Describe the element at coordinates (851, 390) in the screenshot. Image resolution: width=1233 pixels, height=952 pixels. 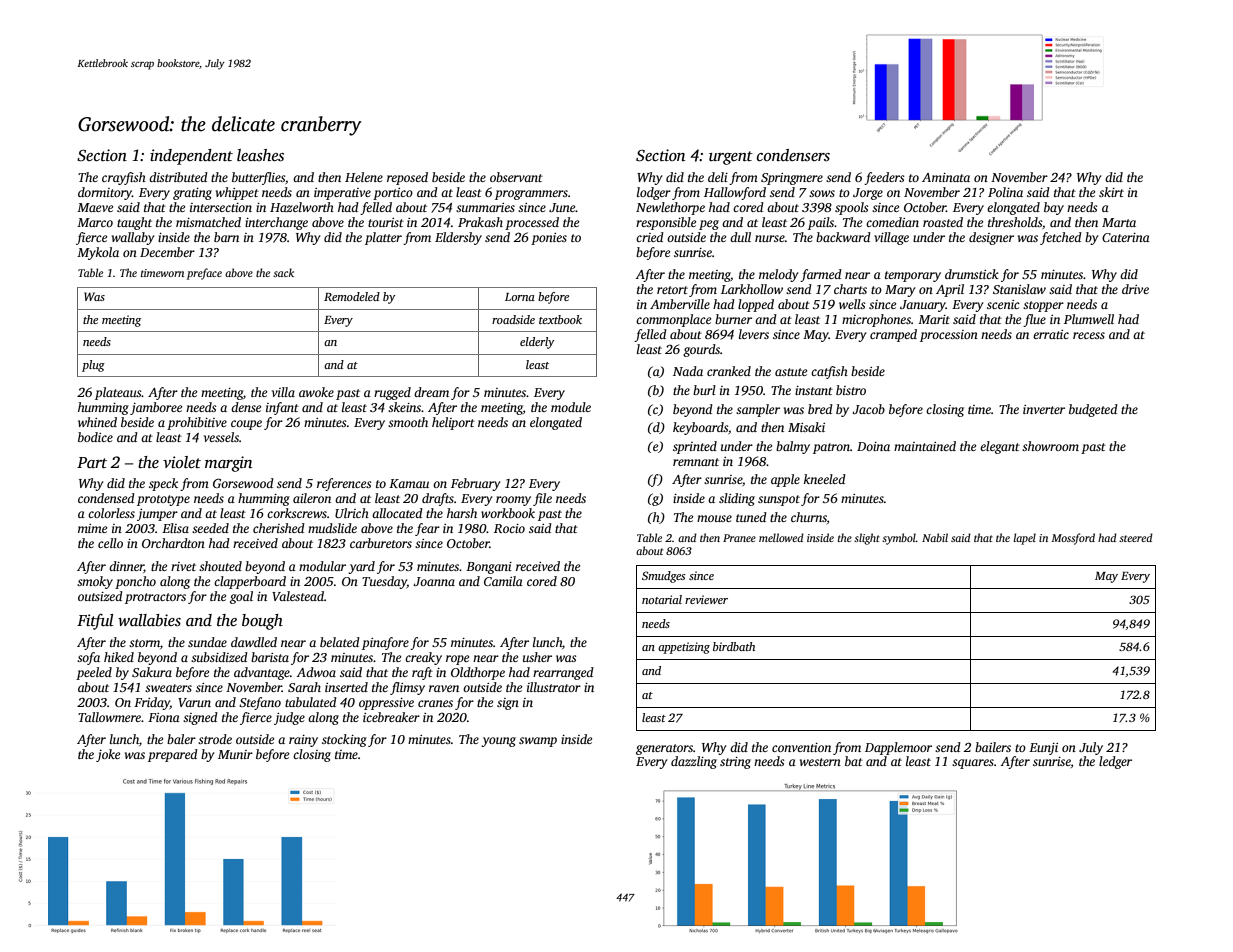
I see `bistro` at that location.
